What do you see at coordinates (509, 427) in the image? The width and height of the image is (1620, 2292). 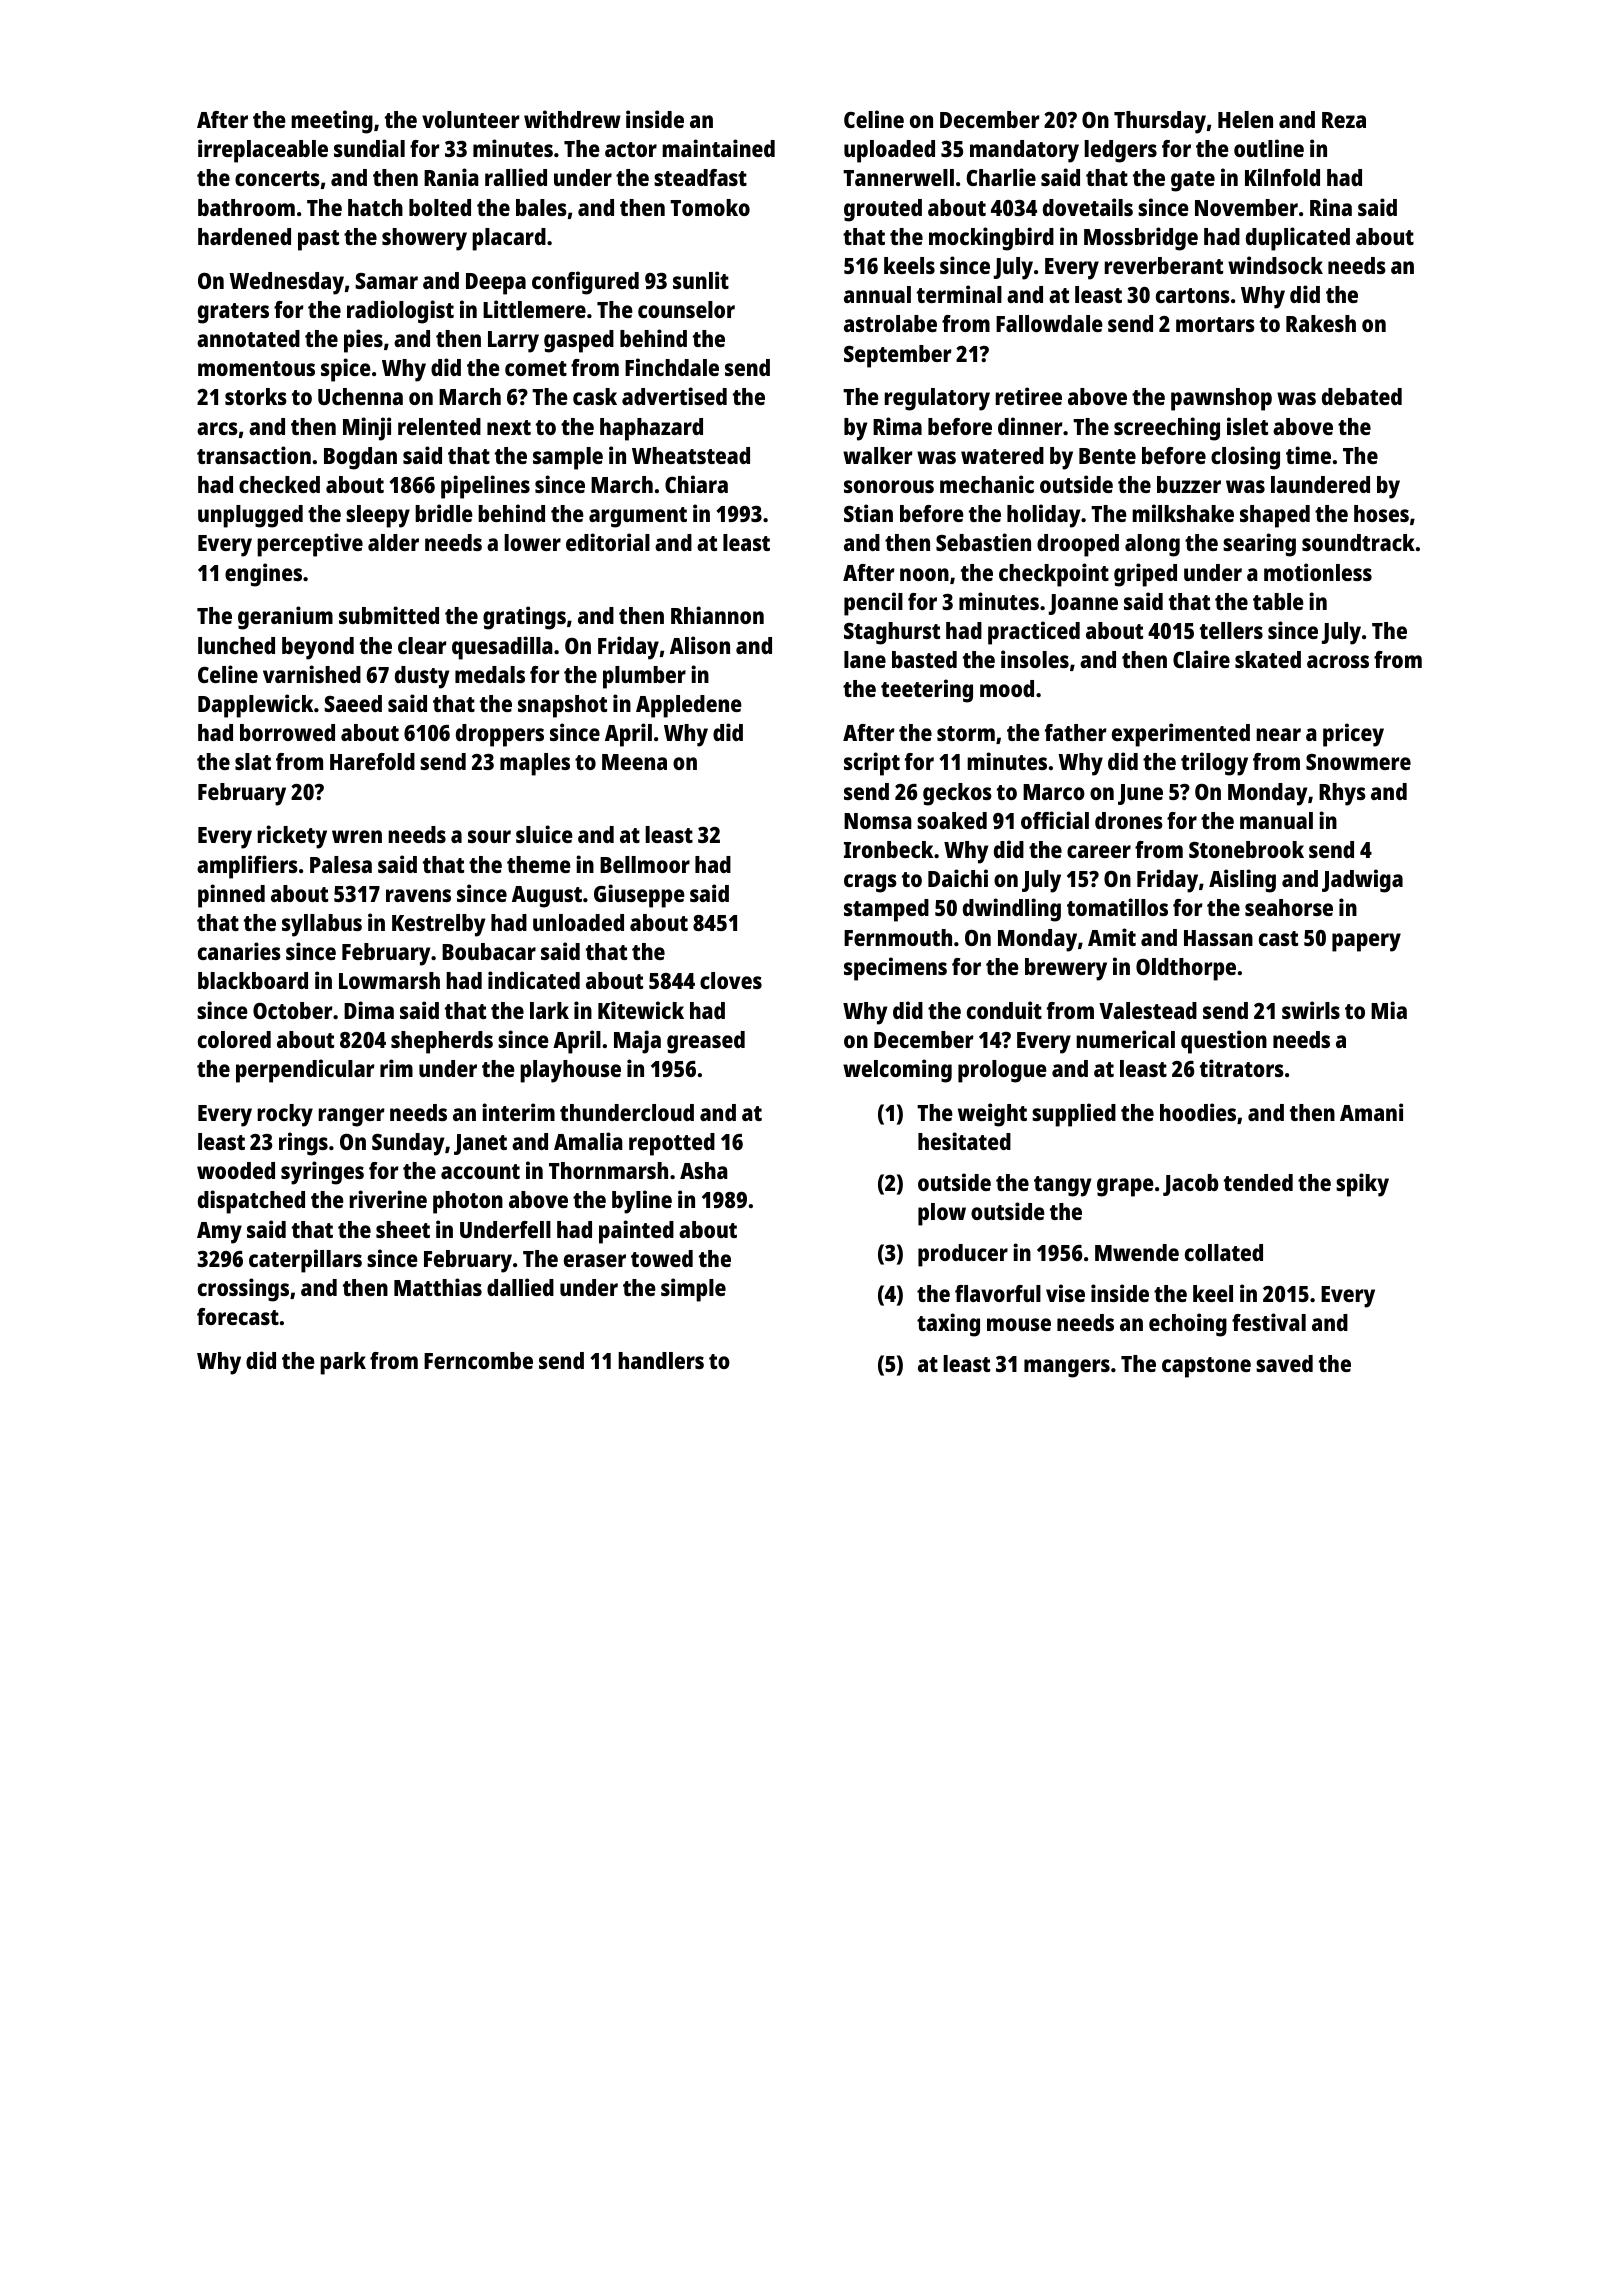 I see `next` at bounding box center [509, 427].
